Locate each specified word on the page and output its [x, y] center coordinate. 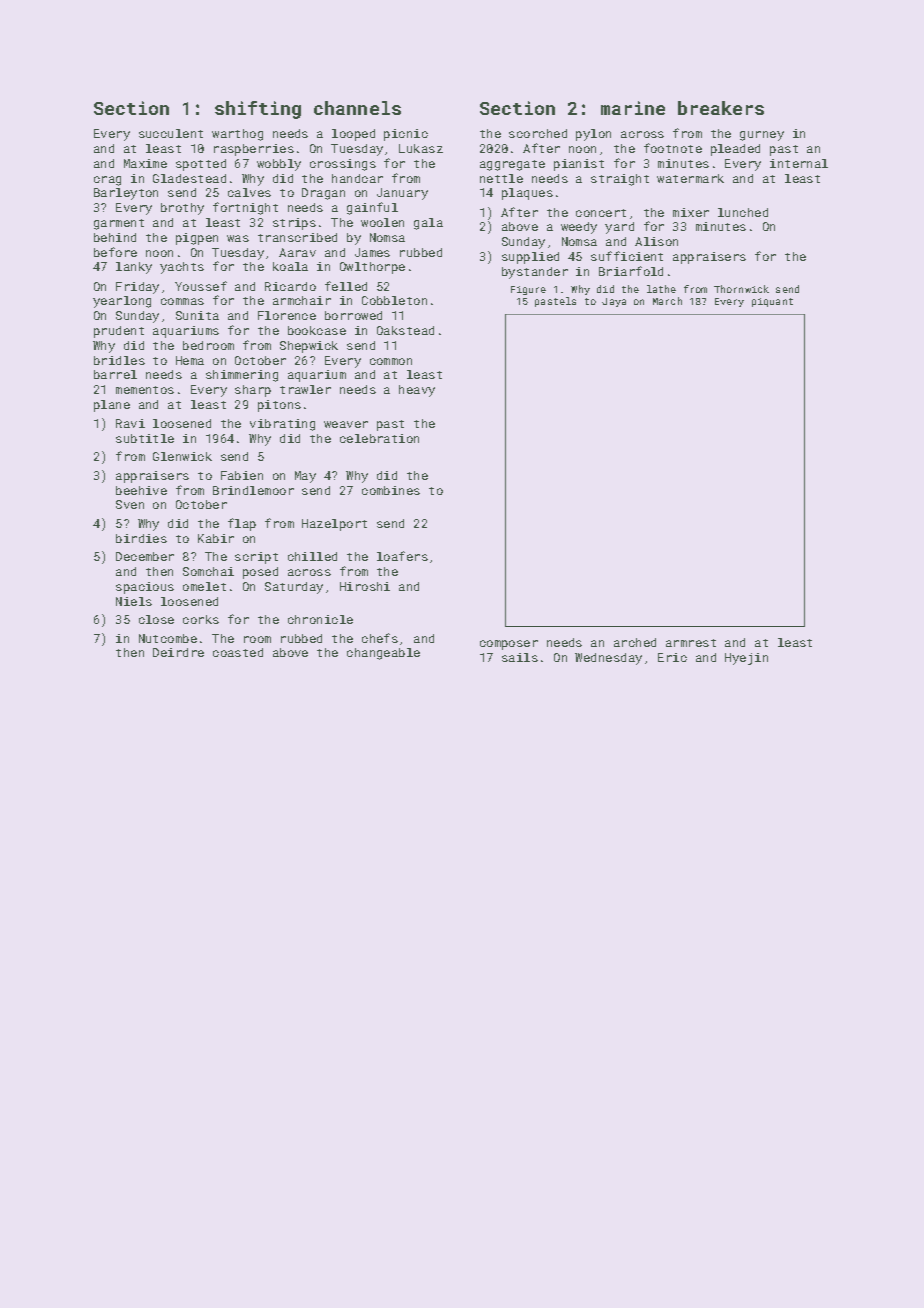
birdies [141, 538]
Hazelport [334, 525]
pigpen [197, 239]
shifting [258, 110]
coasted [238, 652]
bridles [119, 360]
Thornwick [741, 289]
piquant [772, 302]
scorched [538, 133]
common [391, 361]
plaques [527, 194]
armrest [691, 643]
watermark [690, 178]
